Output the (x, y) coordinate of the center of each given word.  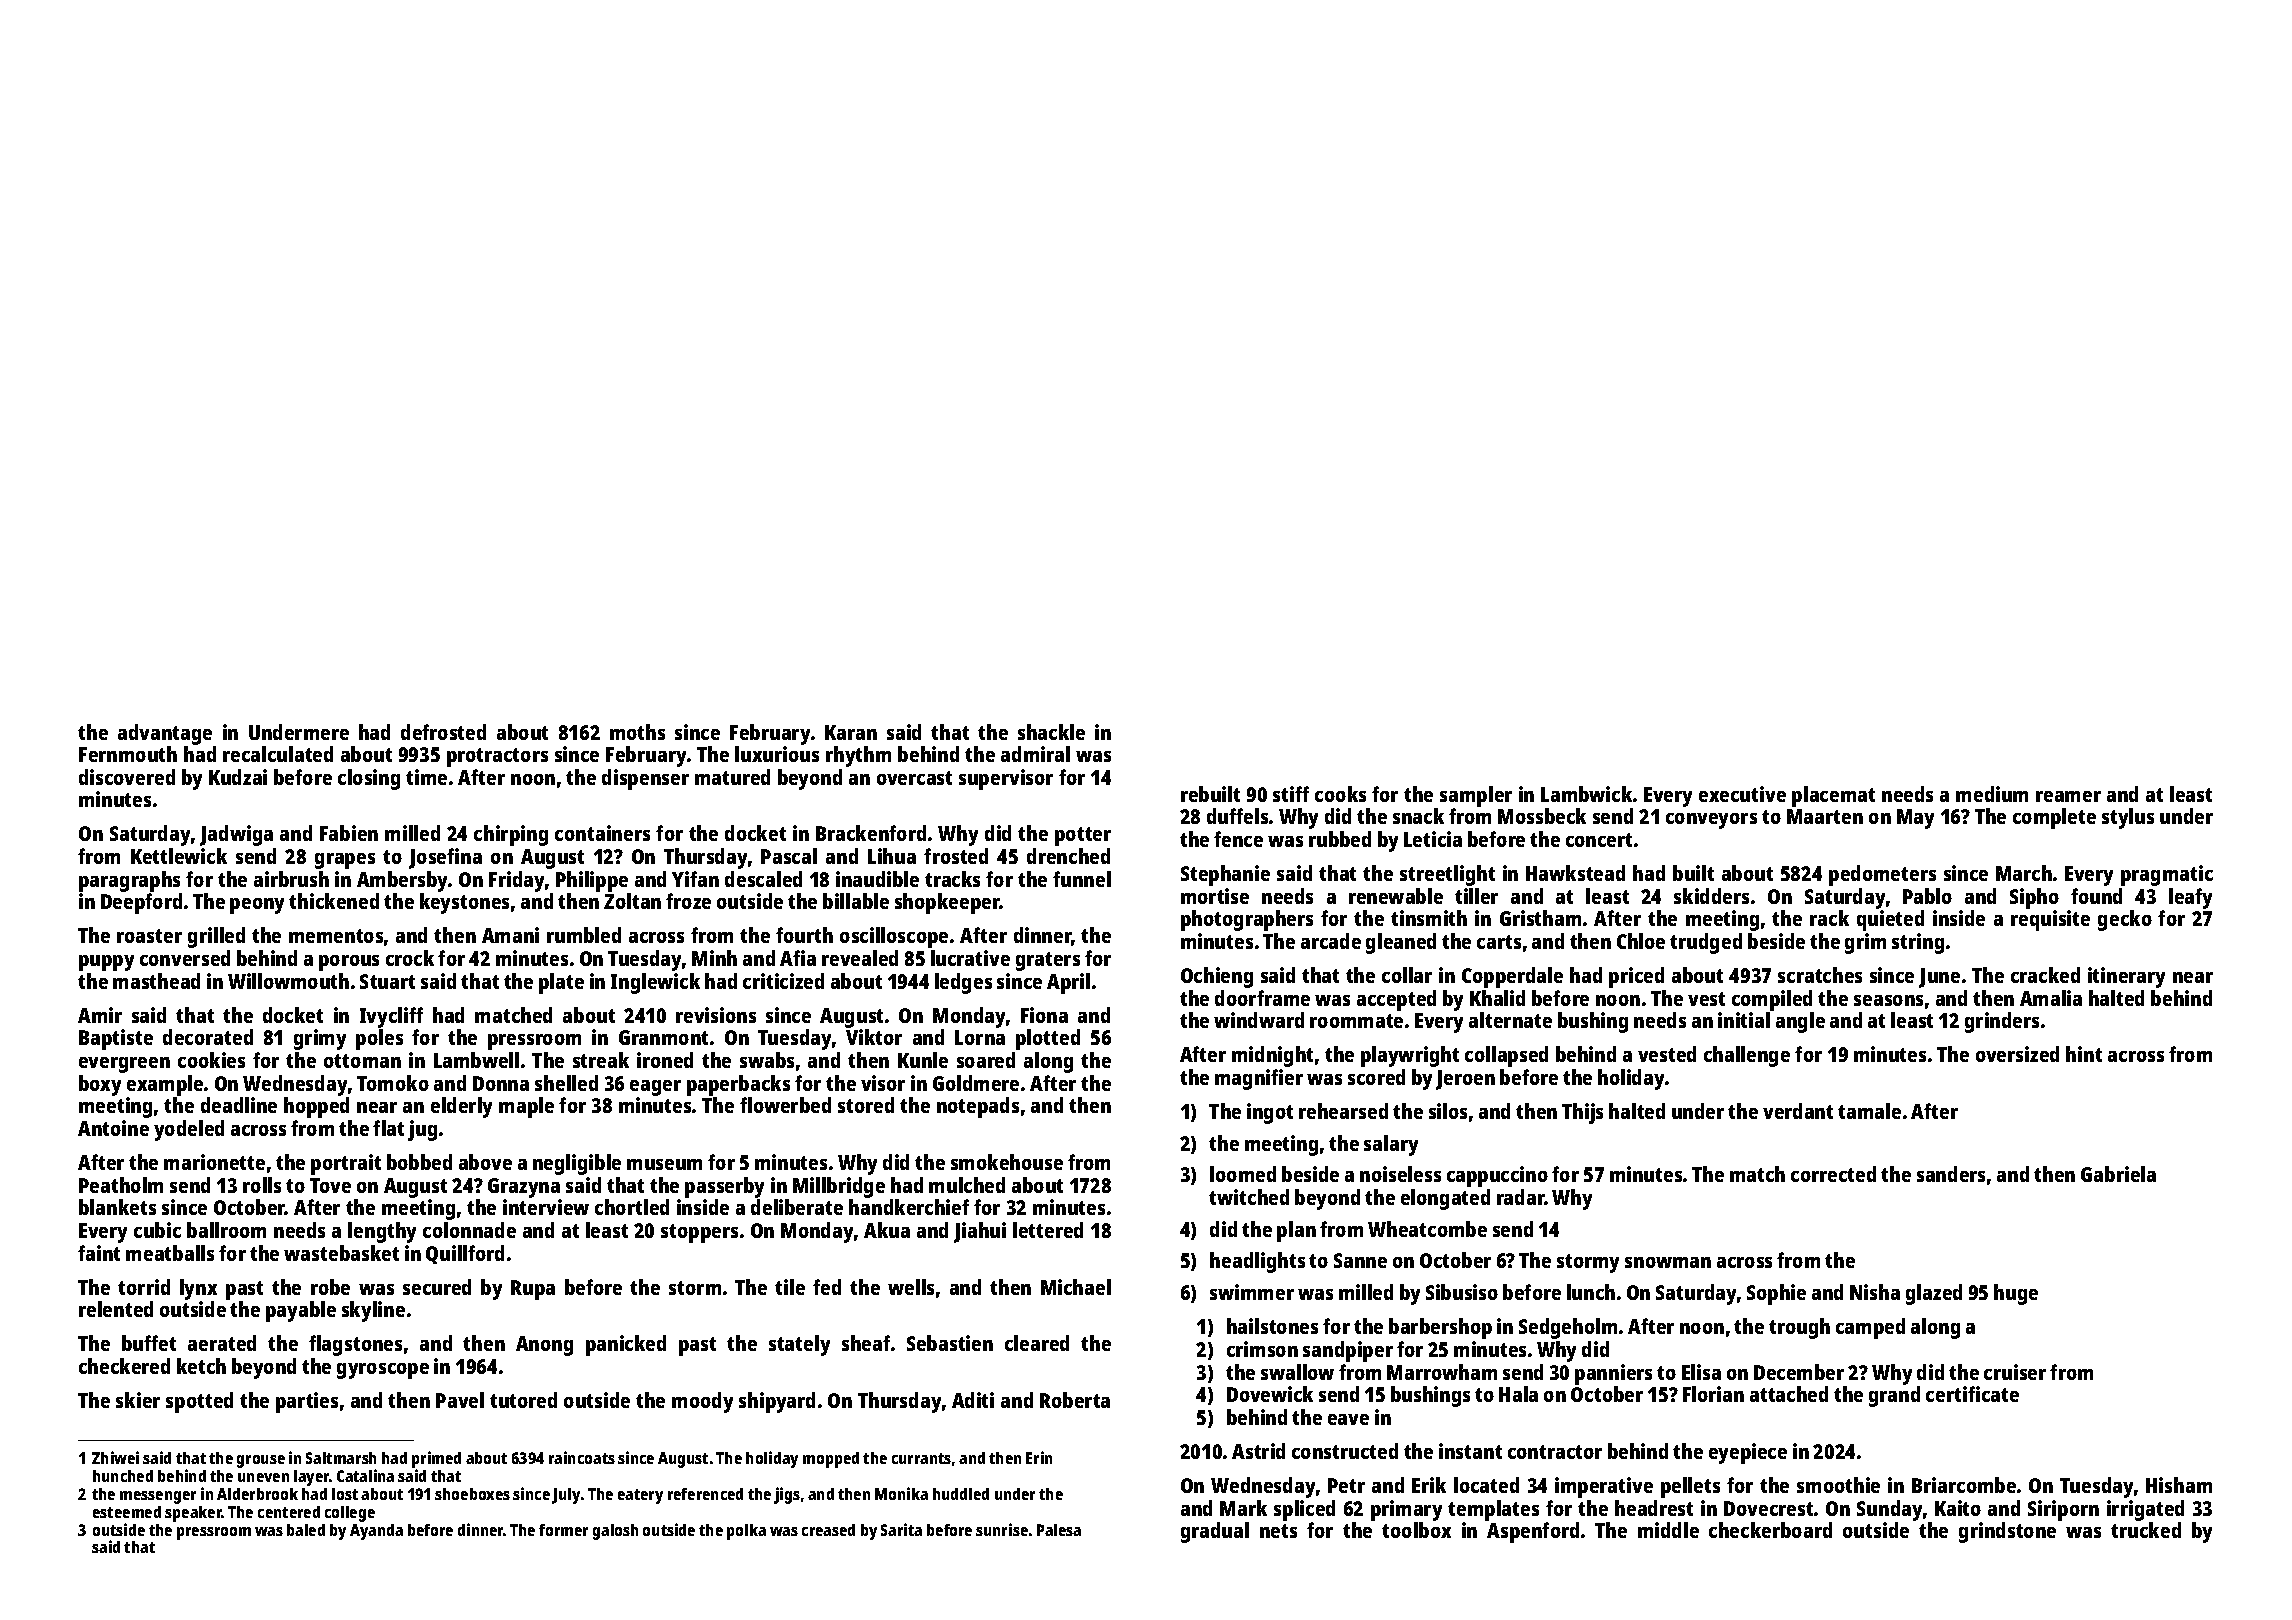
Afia (798, 958)
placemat (1833, 796)
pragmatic (2167, 875)
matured (732, 777)
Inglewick (655, 983)
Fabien (349, 833)
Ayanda (376, 1532)
